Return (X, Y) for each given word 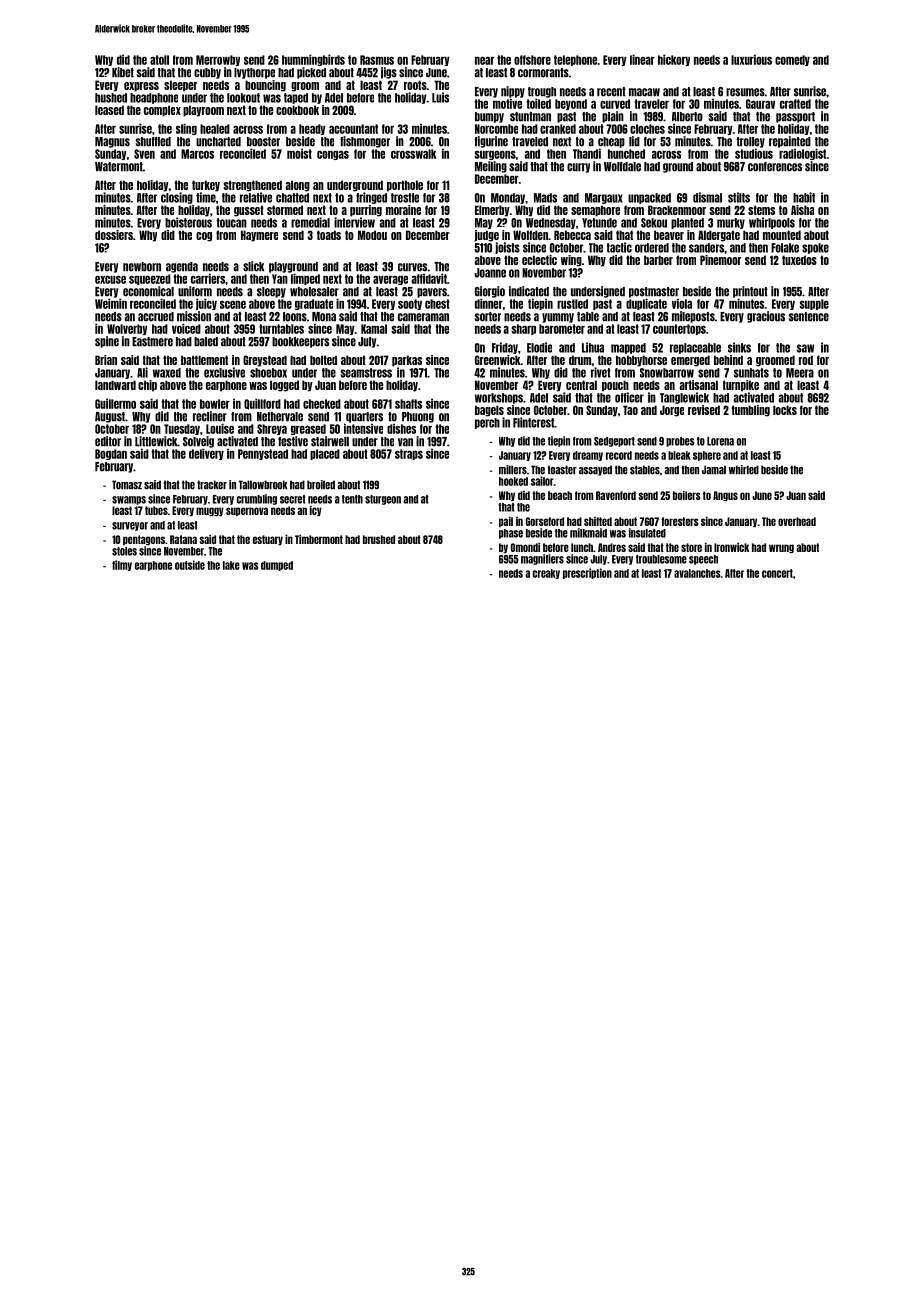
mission (194, 316)
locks (785, 410)
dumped (277, 566)
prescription (587, 573)
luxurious (751, 59)
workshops (499, 398)
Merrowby (218, 60)
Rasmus (377, 60)
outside (190, 565)
